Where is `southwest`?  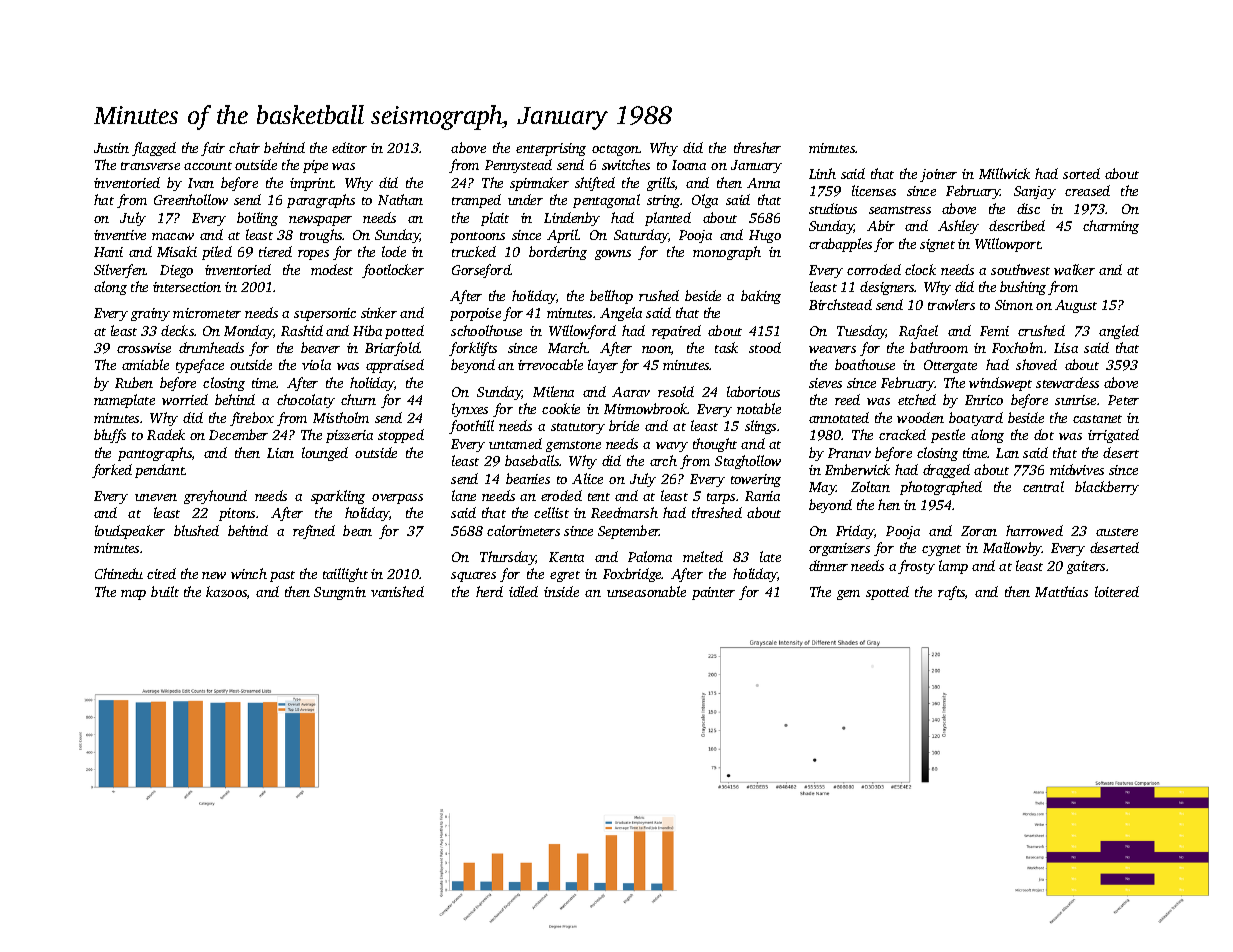 southwest is located at coordinates (1020, 269).
